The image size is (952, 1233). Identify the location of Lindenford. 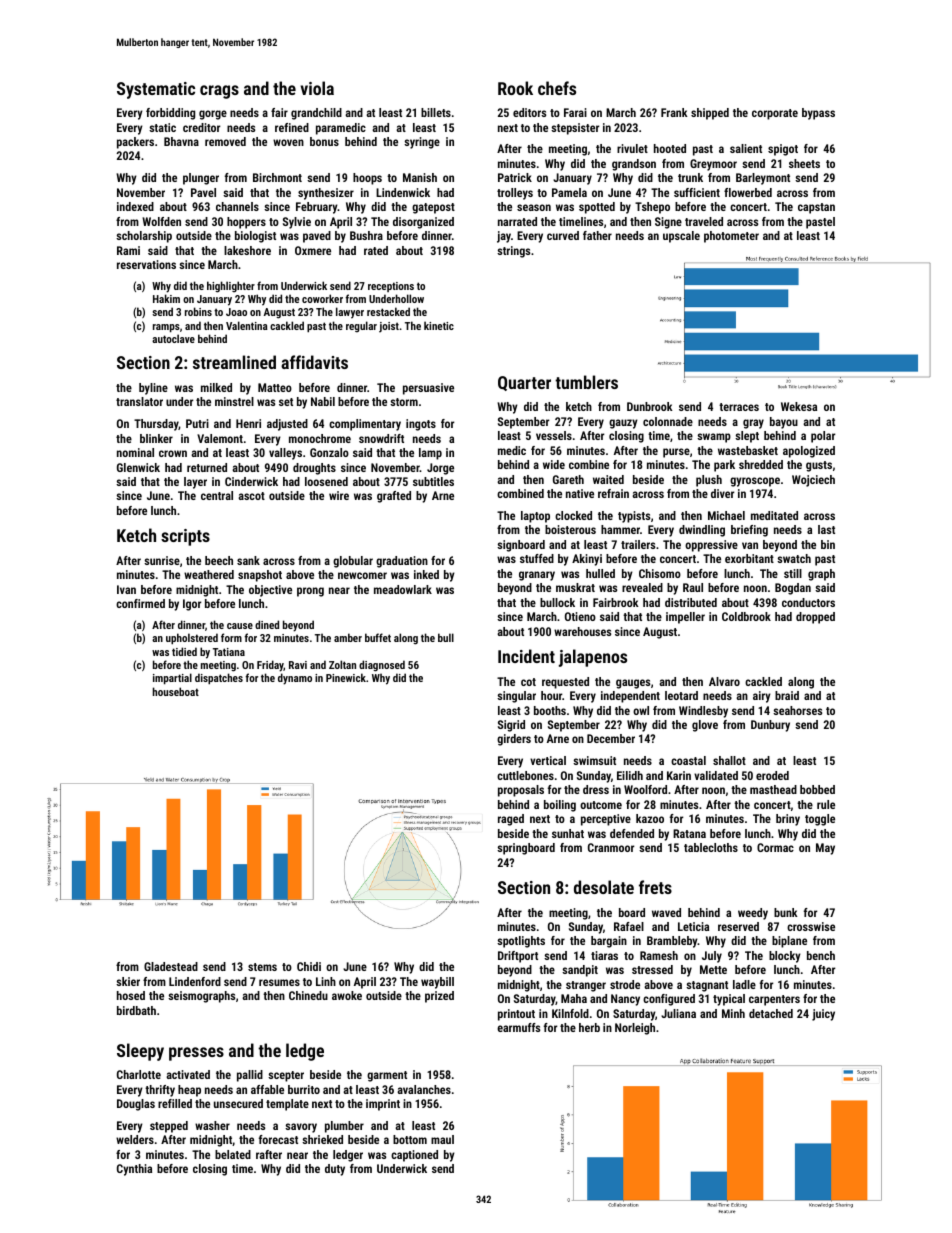
(195, 981).
